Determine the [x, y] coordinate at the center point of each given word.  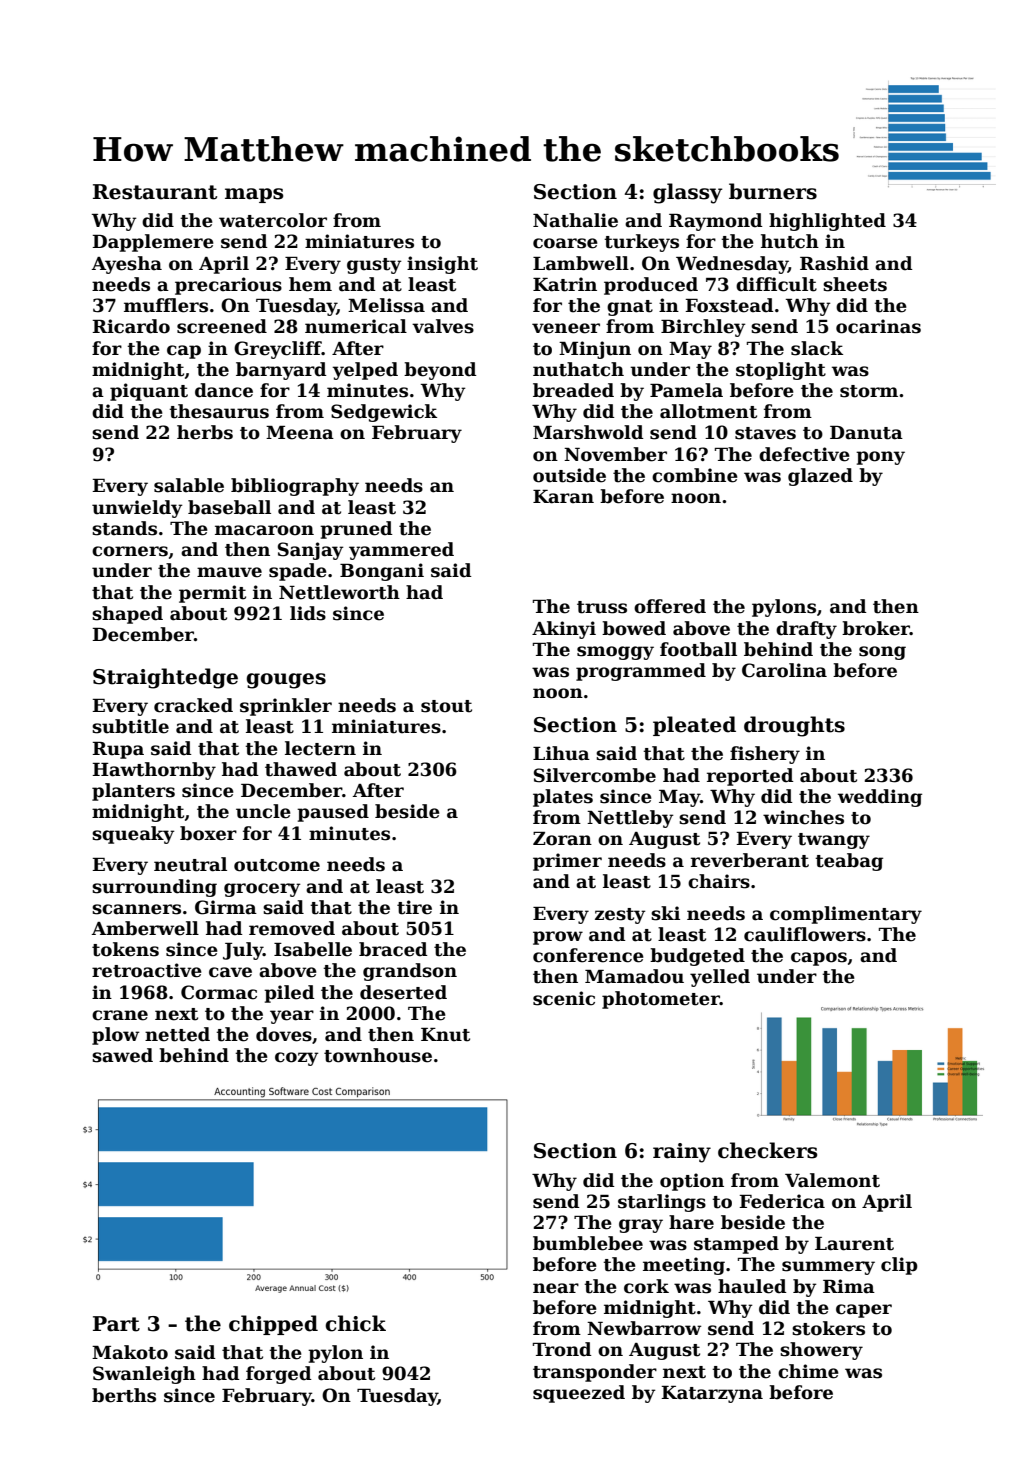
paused [333, 813]
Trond [562, 1349]
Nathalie [575, 220]
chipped [273, 1325]
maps [254, 195]
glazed [820, 477]
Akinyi [564, 630]
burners [773, 191]
